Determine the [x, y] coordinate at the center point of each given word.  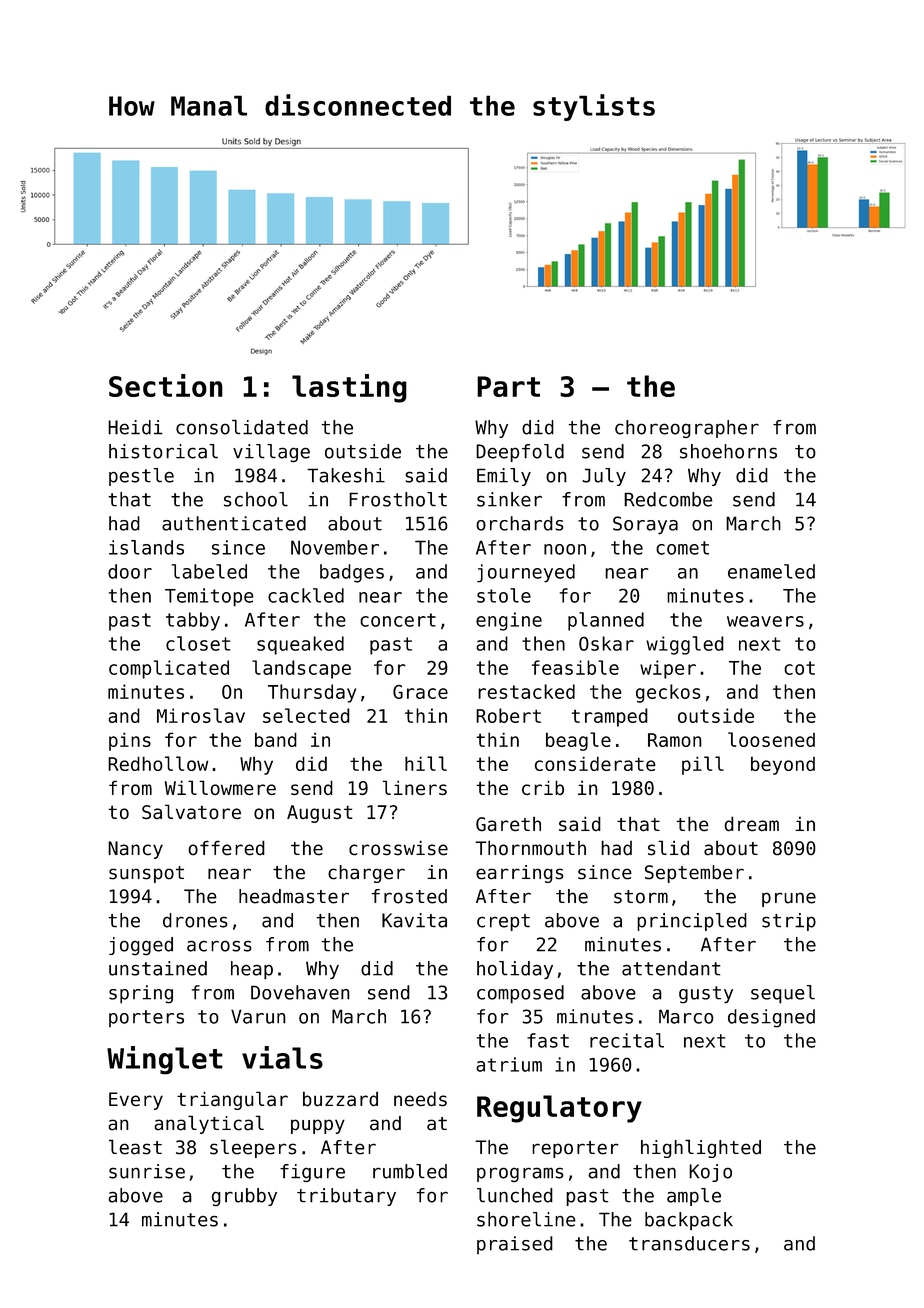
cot [800, 668]
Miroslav [201, 715]
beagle [578, 741]
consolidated [242, 427]
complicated [169, 669]
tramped [610, 717]
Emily [504, 477]
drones [195, 920]
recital [627, 1040]
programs [520, 1175]
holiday [515, 970]
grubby [244, 1197]
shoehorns [728, 451]
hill [426, 763]
